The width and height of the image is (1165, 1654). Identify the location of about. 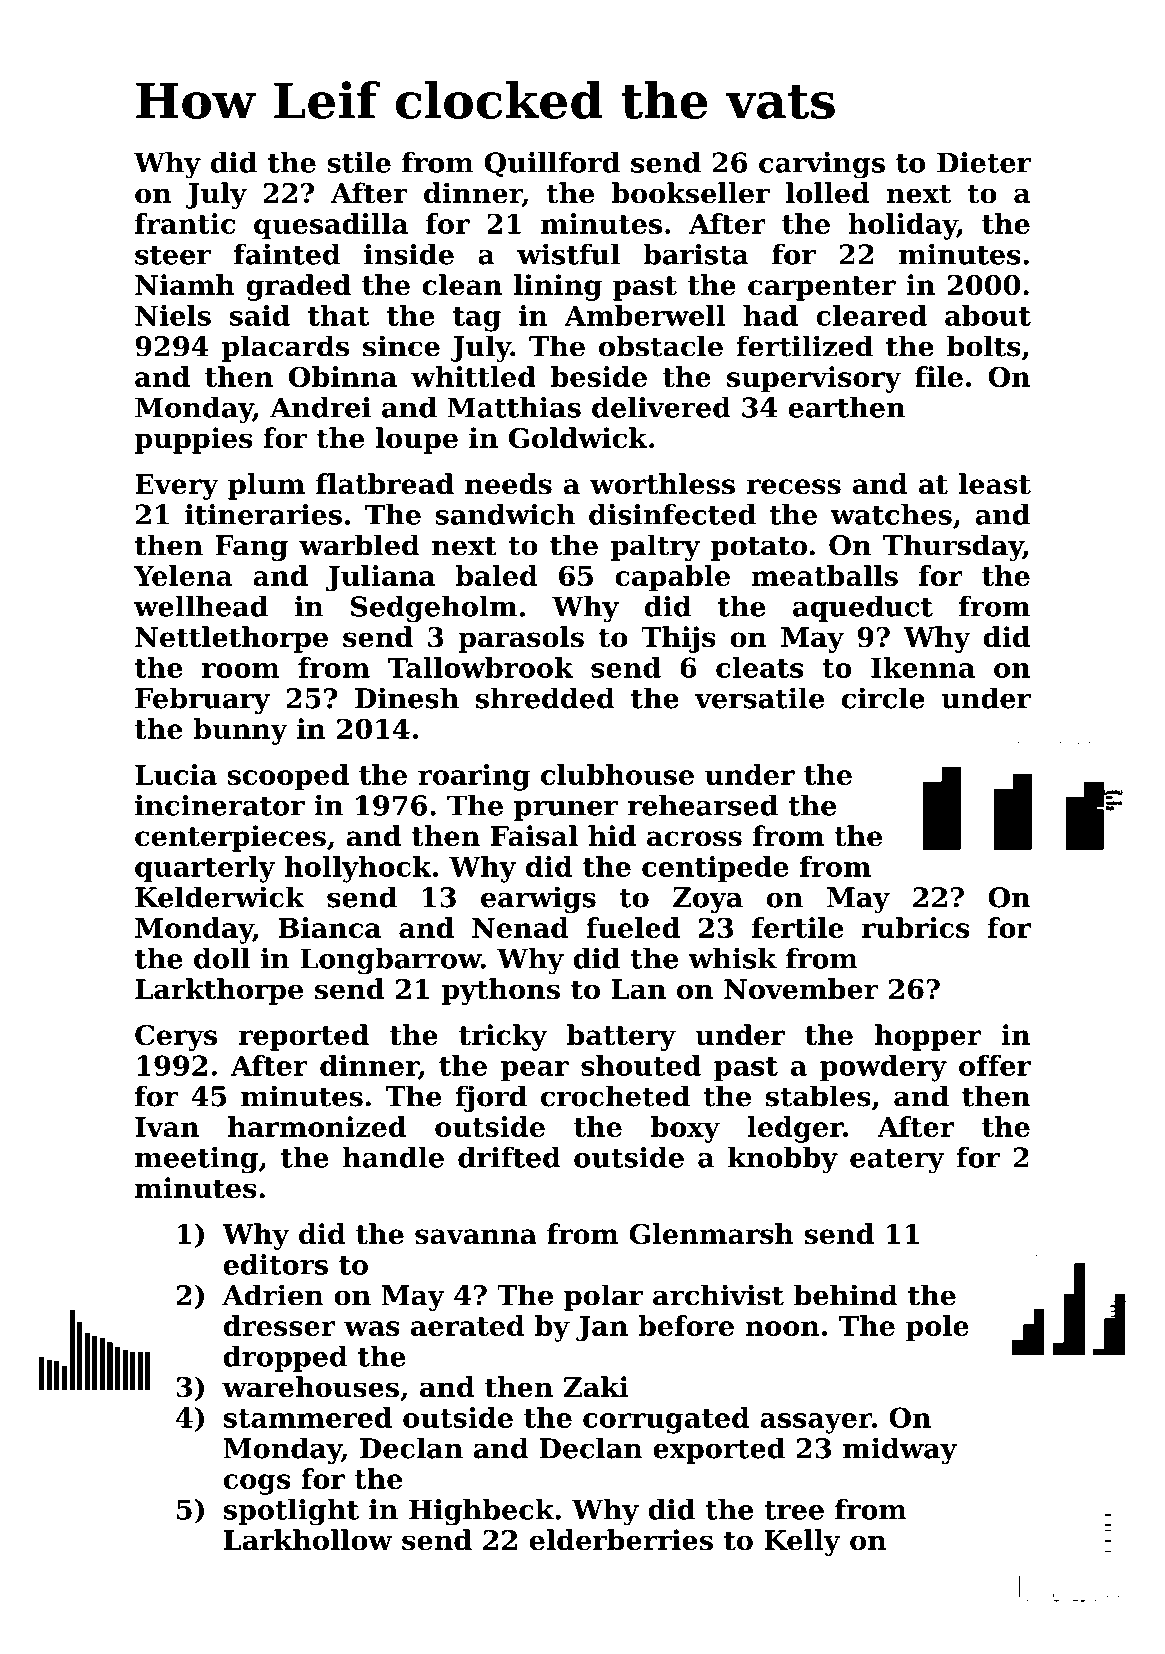
(988, 315).
